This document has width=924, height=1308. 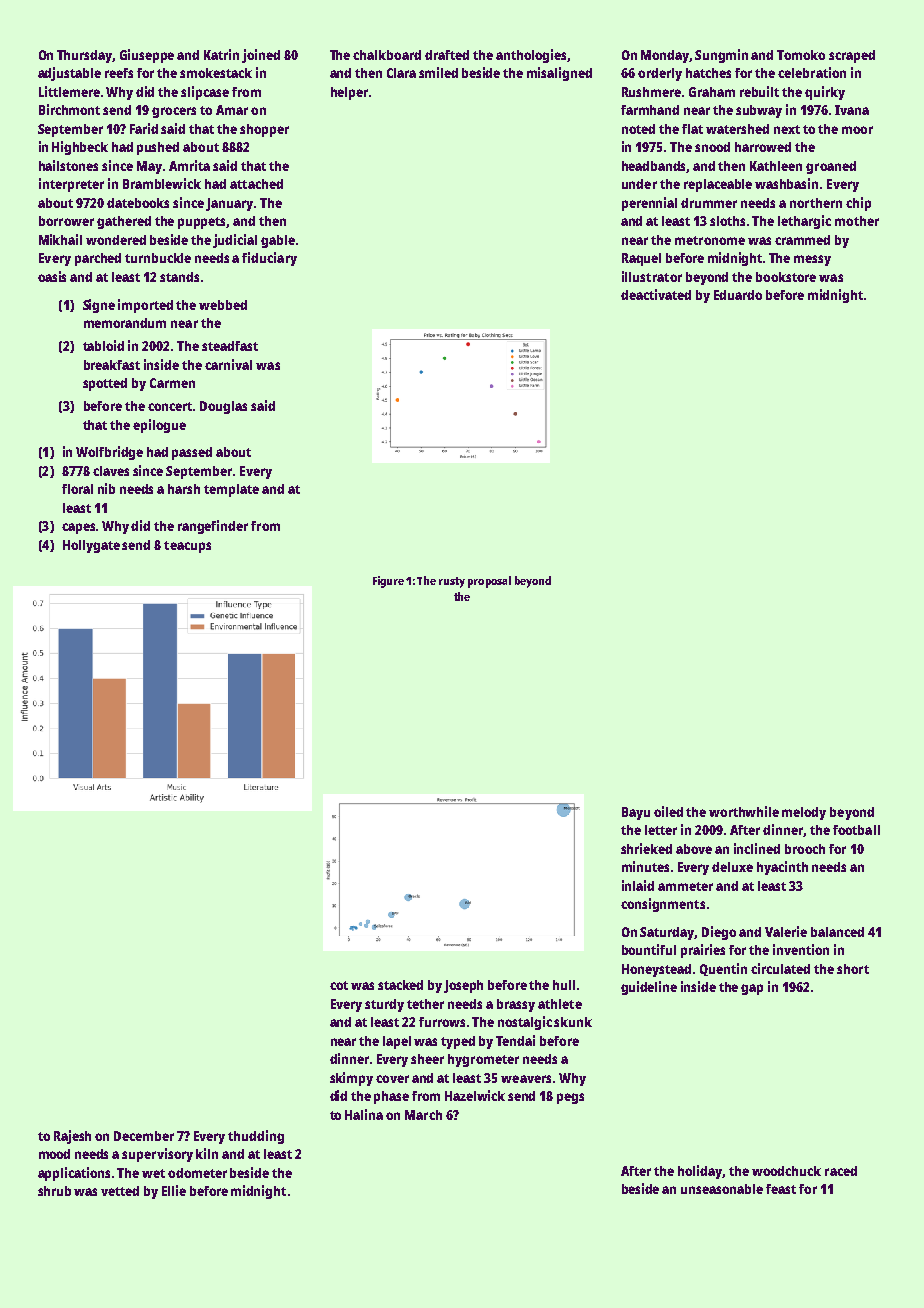 I want to click on proposal, so click(x=489, y=582).
